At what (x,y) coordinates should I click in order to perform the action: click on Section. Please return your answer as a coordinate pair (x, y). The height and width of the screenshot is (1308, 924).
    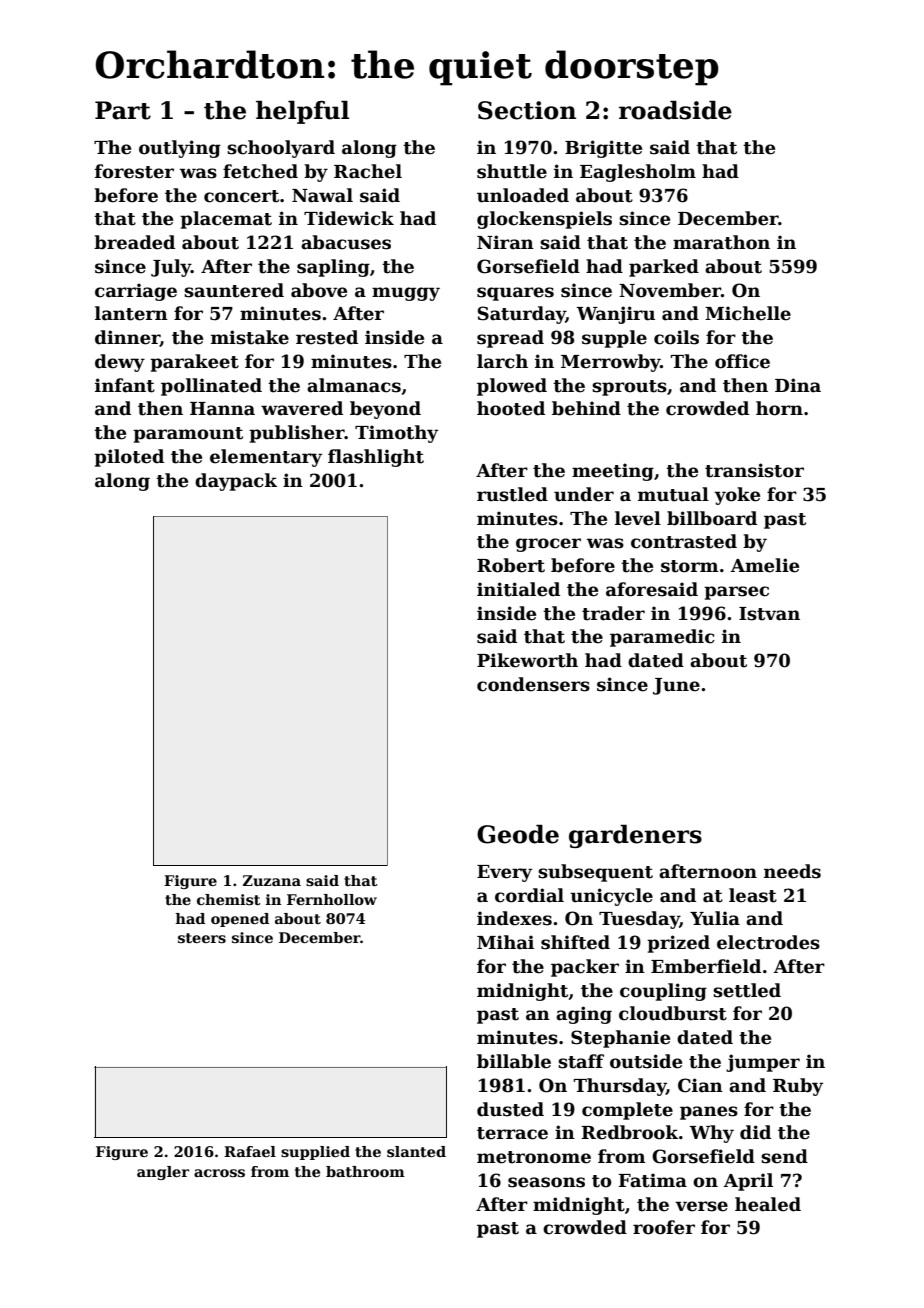
    Looking at the image, I should click on (527, 110).
